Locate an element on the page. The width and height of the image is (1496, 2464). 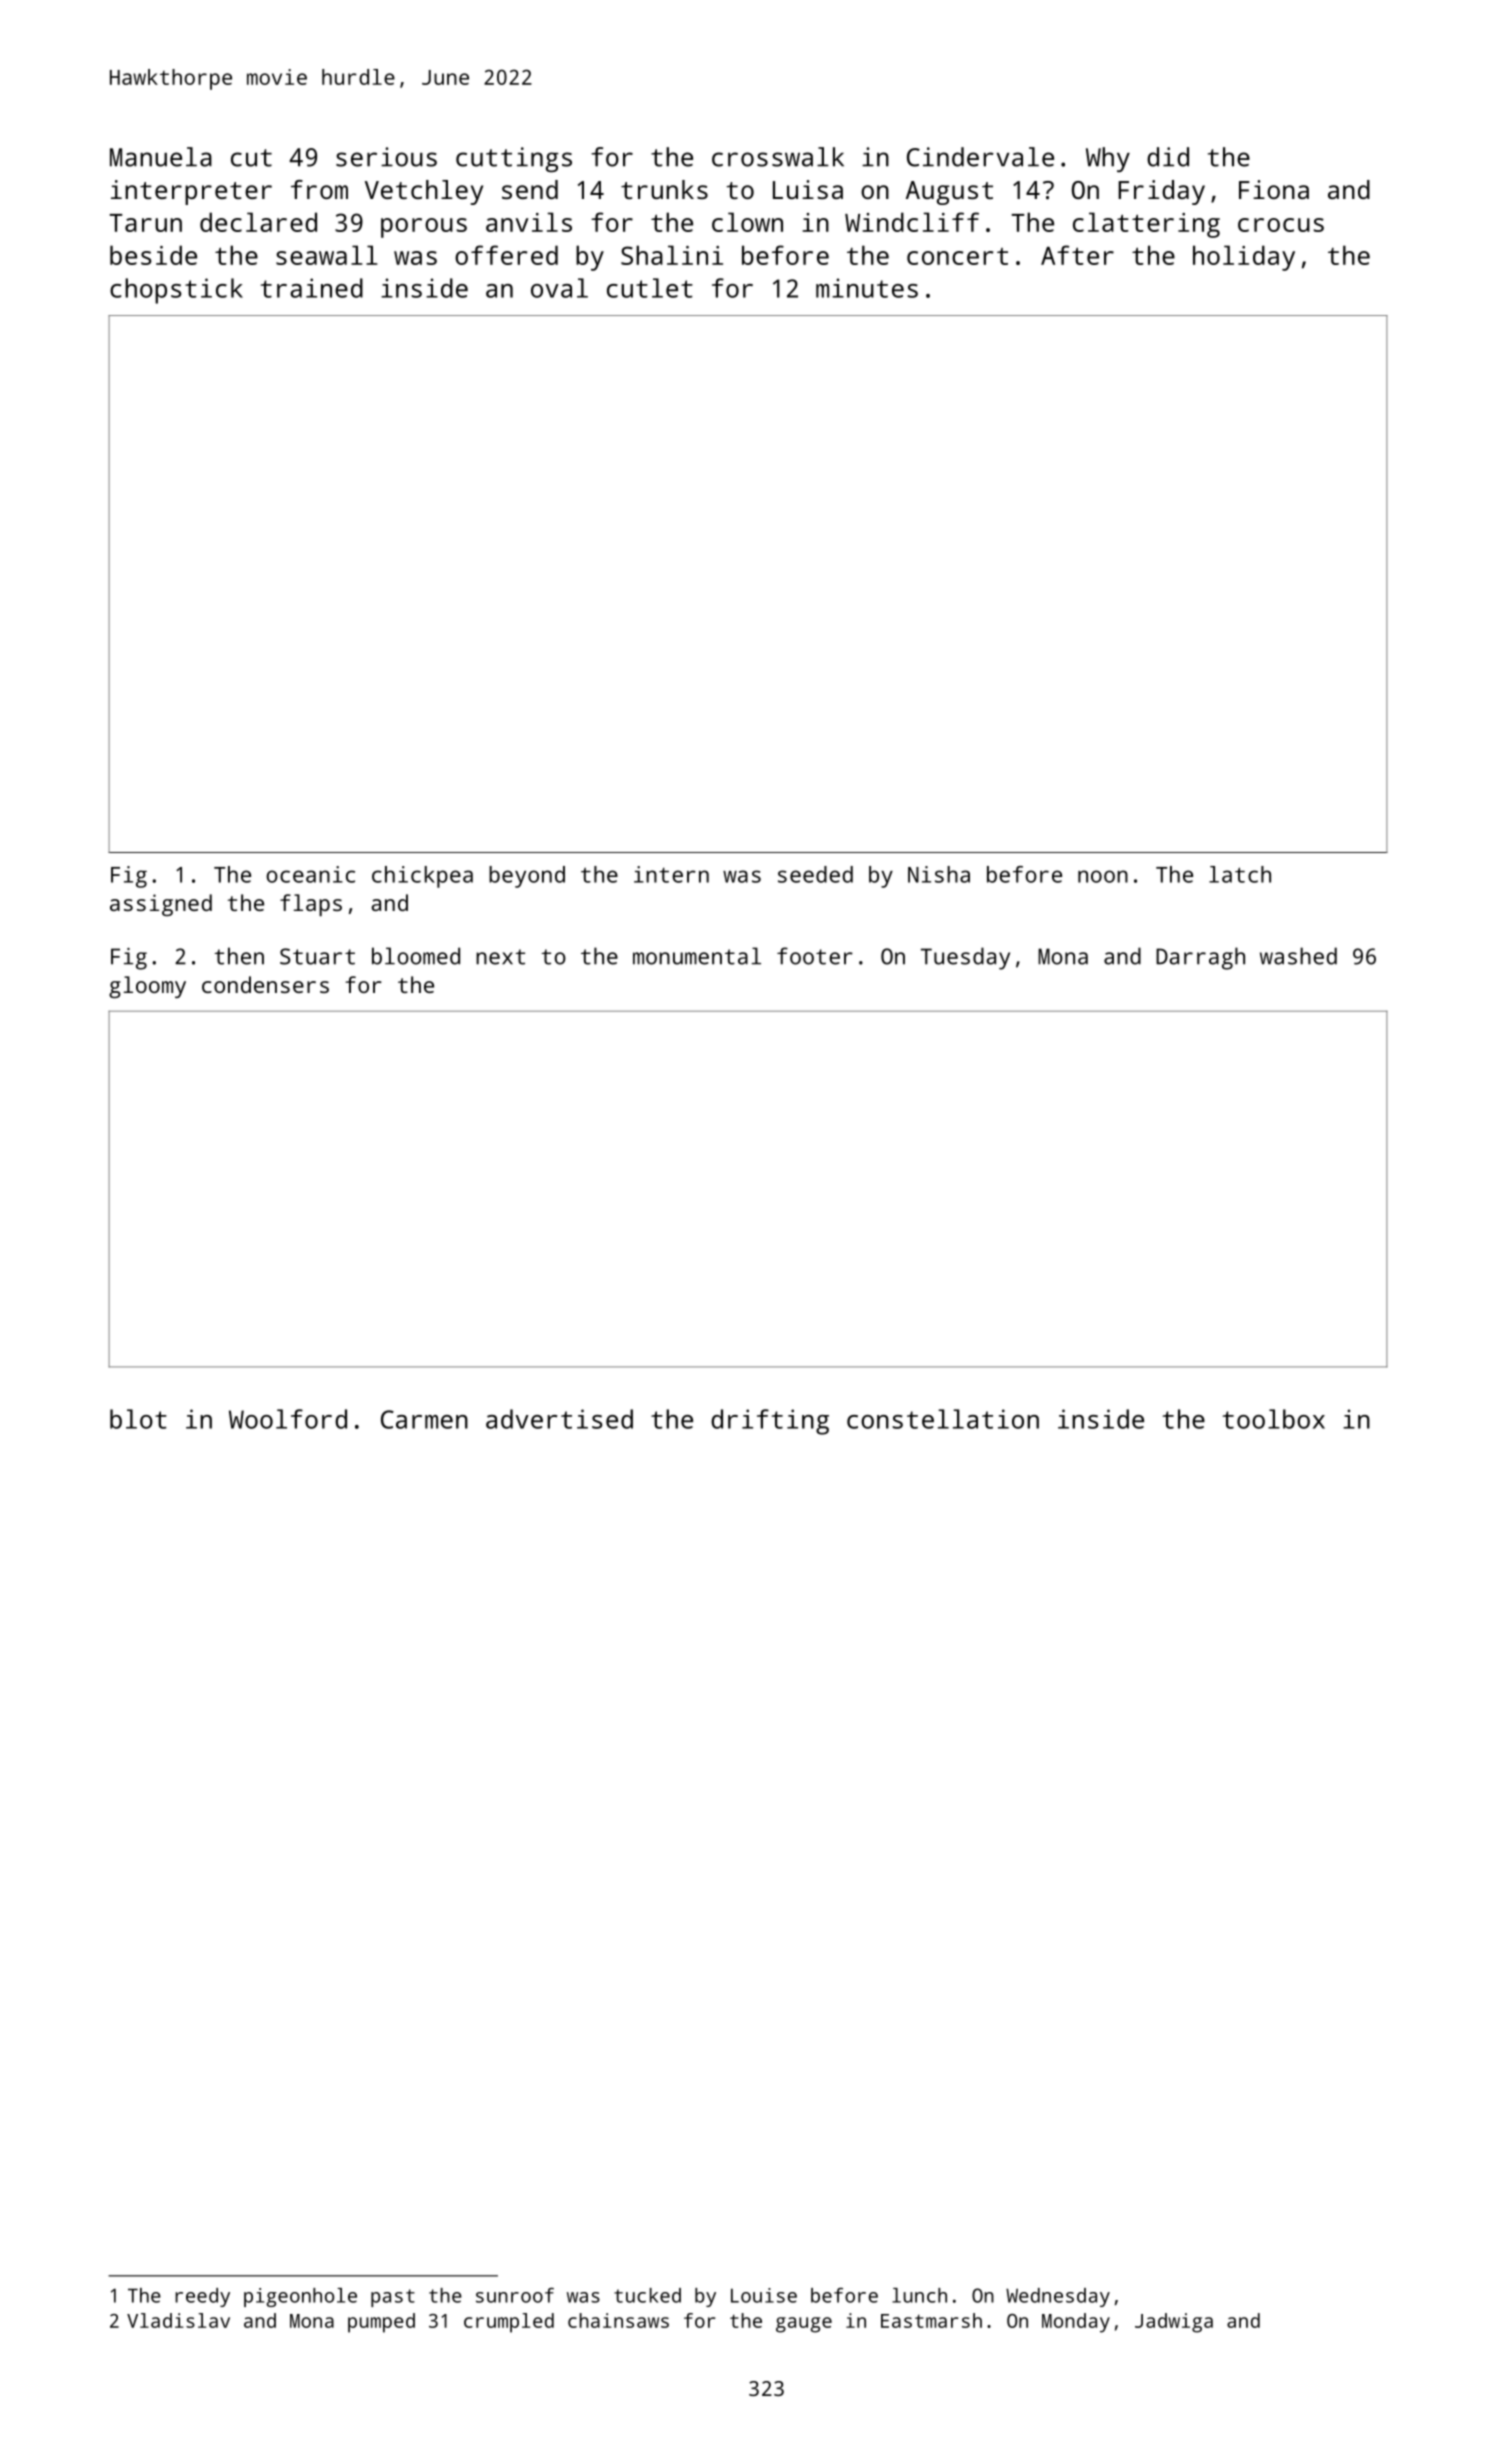
drifting is located at coordinates (770, 1422).
